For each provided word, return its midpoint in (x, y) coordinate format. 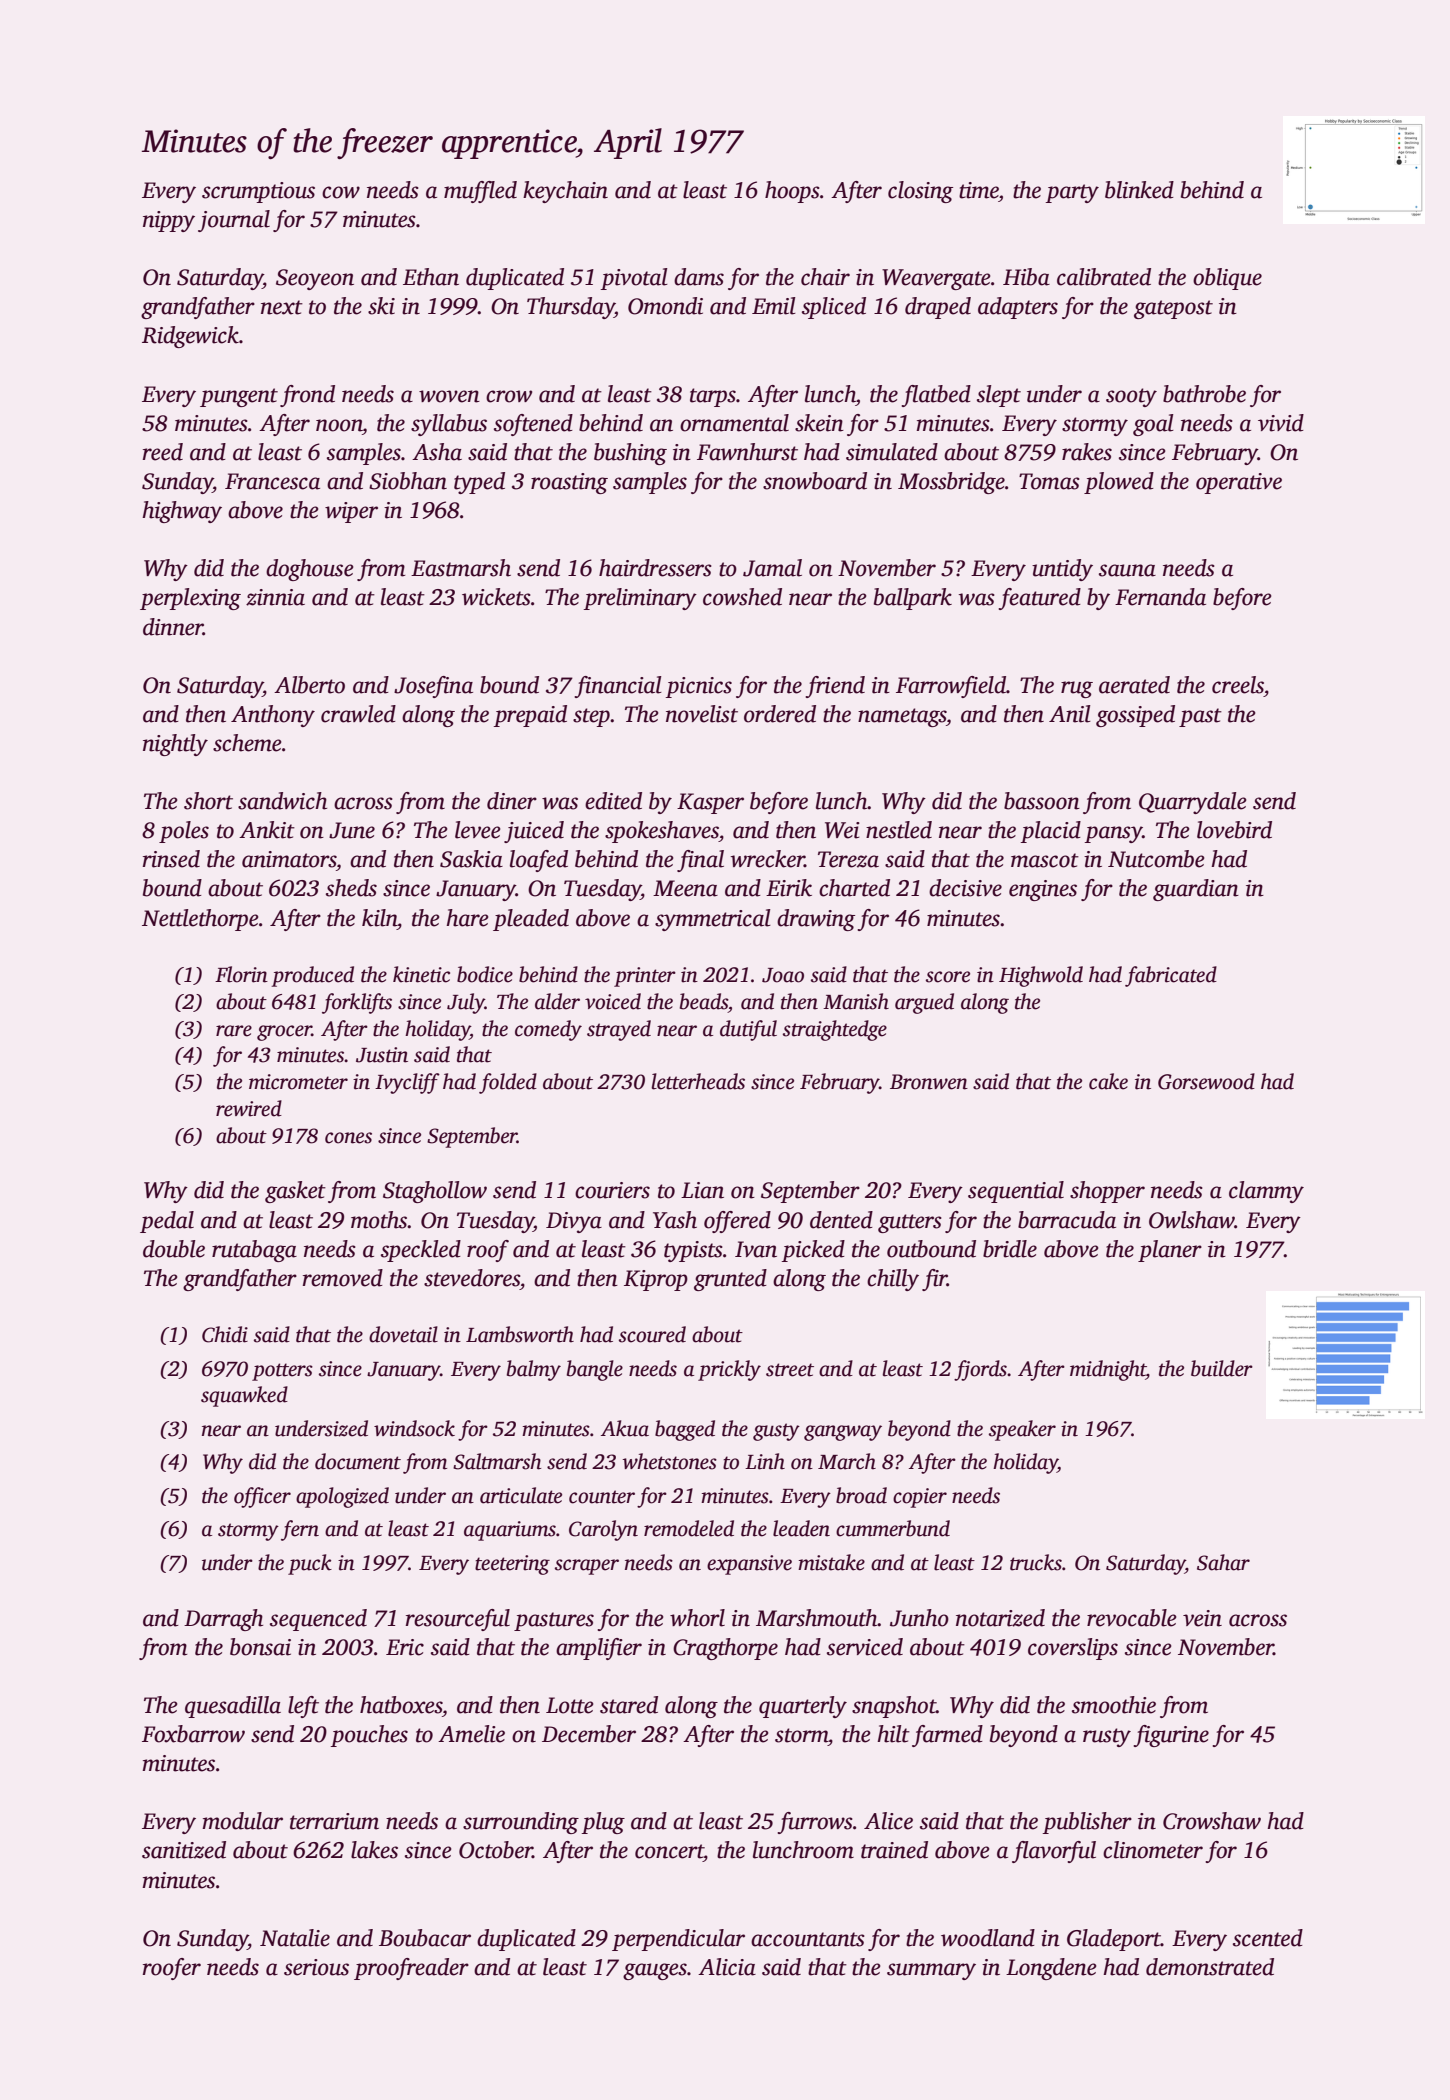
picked (813, 1251)
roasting (569, 483)
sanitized (184, 1850)
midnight (1108, 1370)
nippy (169, 221)
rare (234, 1031)
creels (1238, 685)
